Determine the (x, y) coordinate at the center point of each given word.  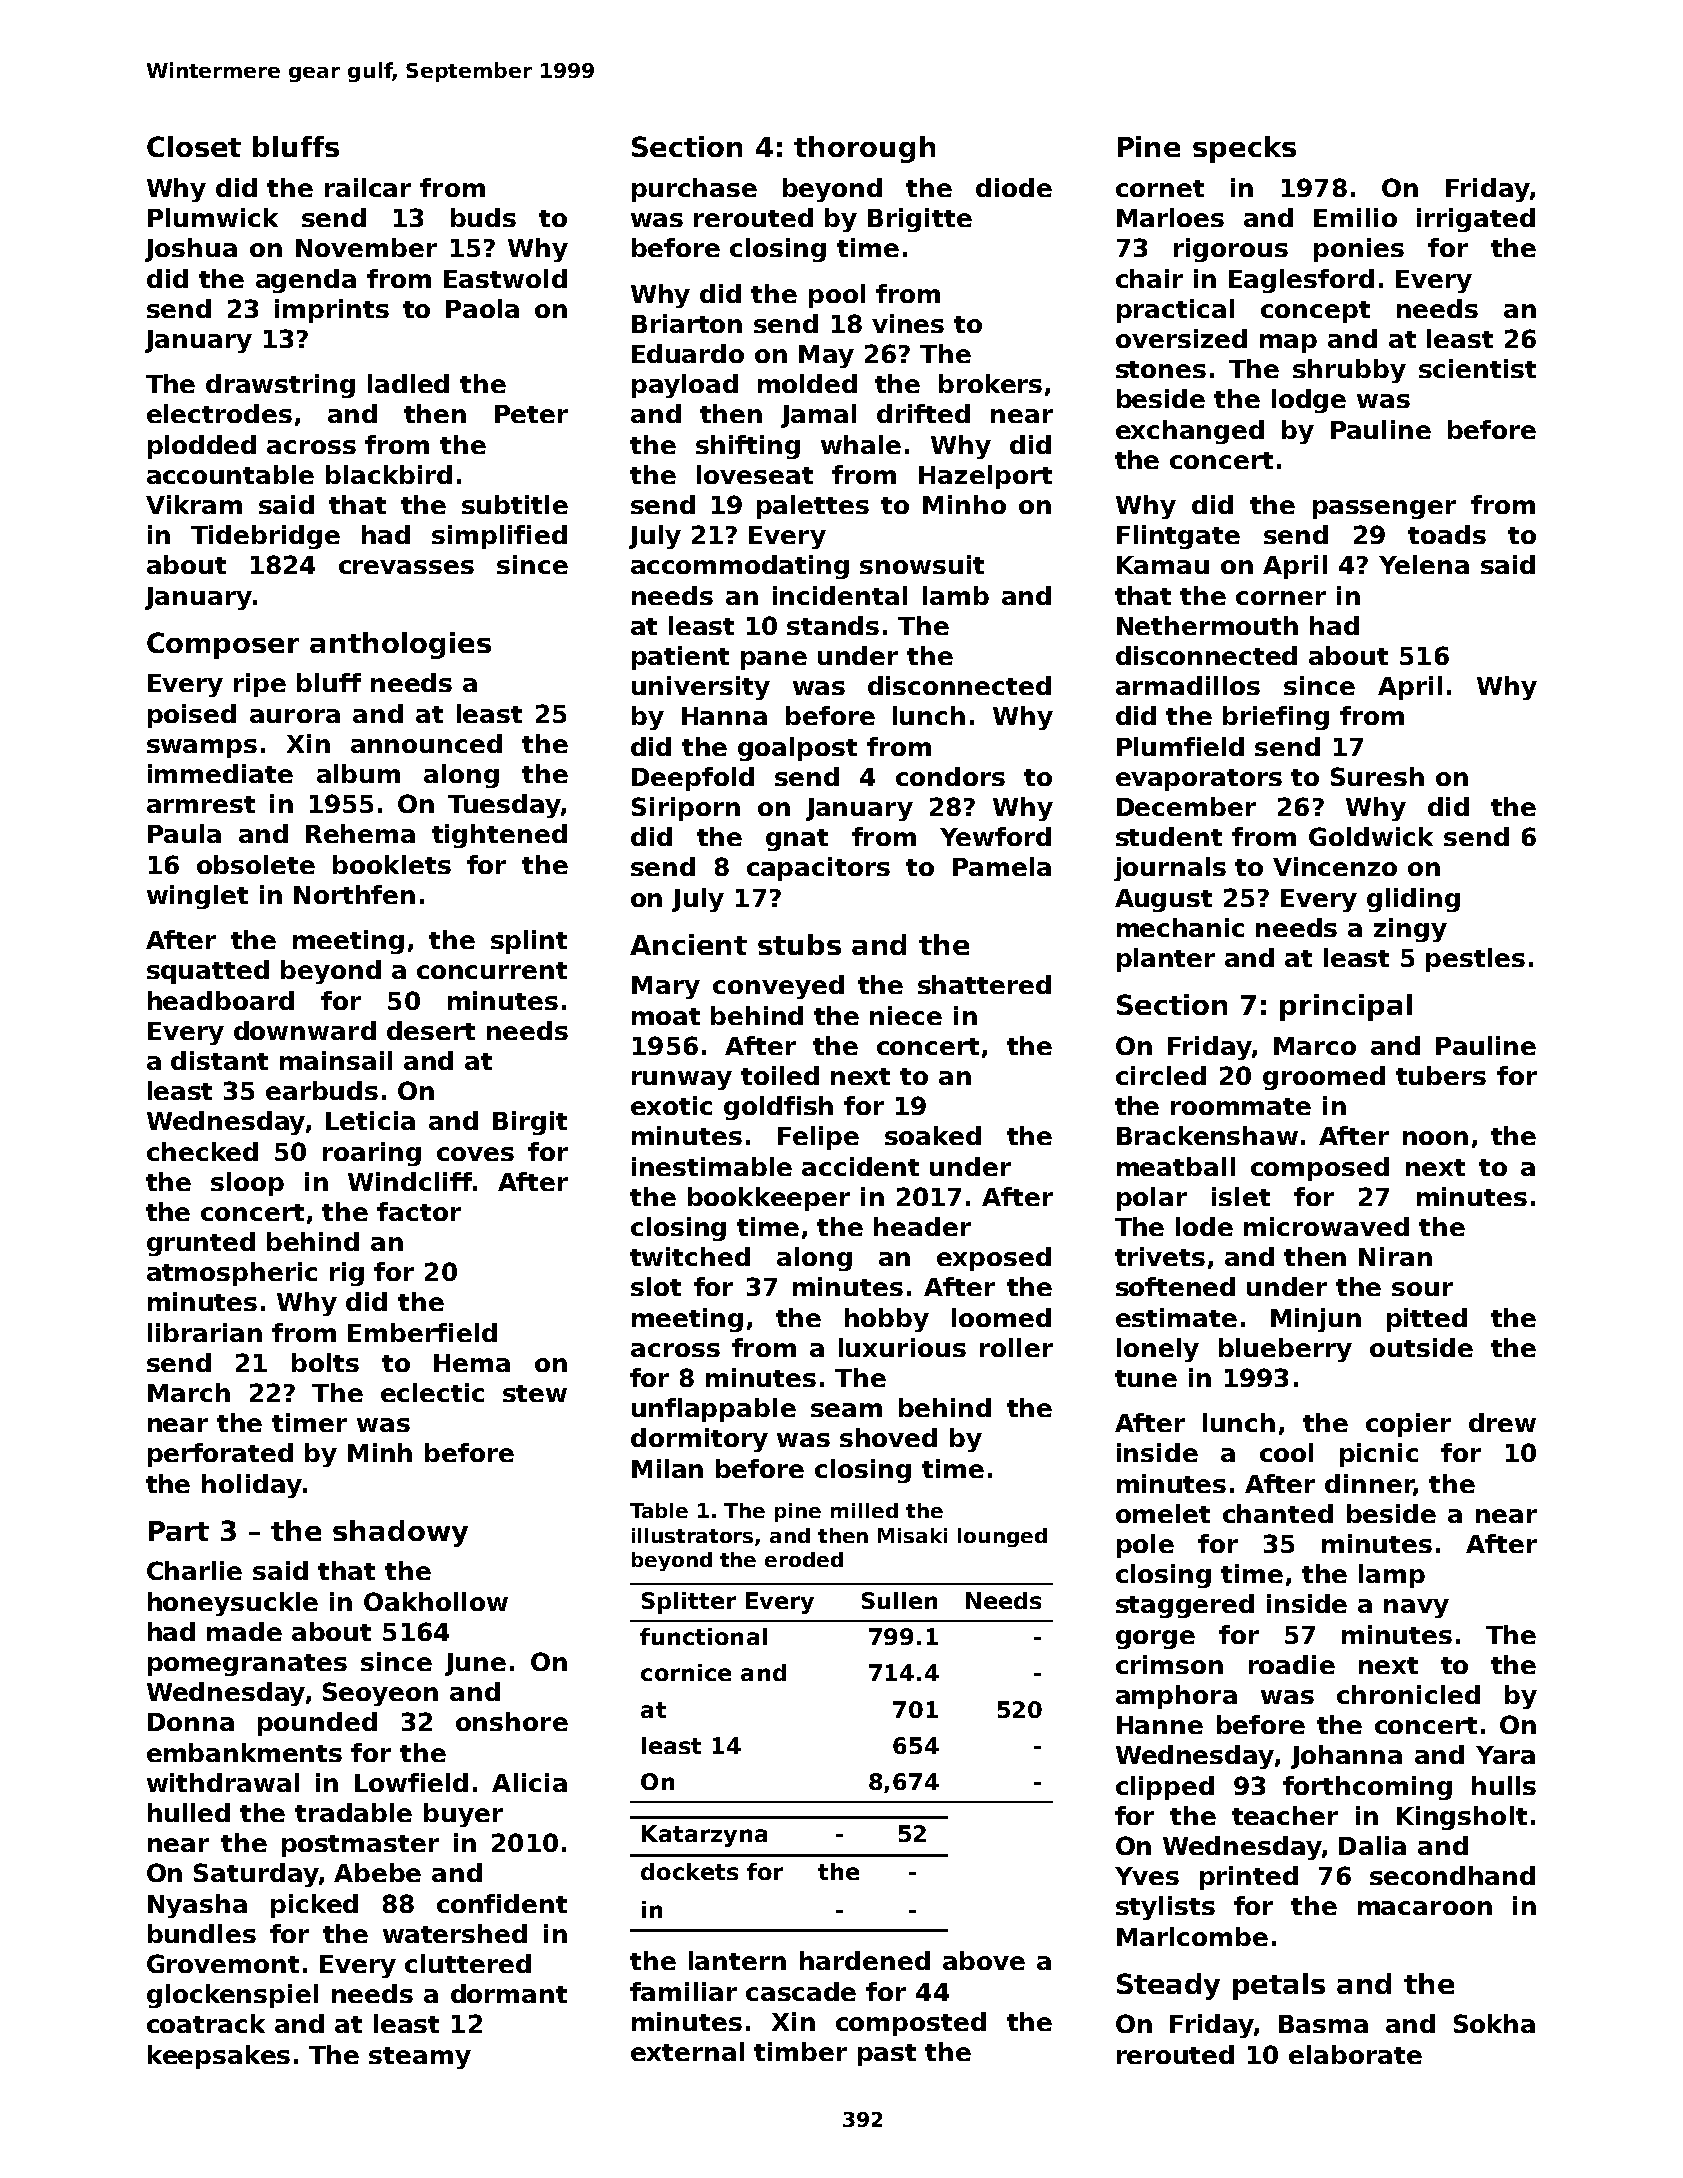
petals (1279, 1986)
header (922, 1226)
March (189, 1392)
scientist (1477, 368)
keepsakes (219, 2057)
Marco (1315, 1046)
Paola (482, 308)
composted (911, 2024)
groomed (1324, 1078)
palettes (813, 507)
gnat (797, 840)
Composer (223, 645)
